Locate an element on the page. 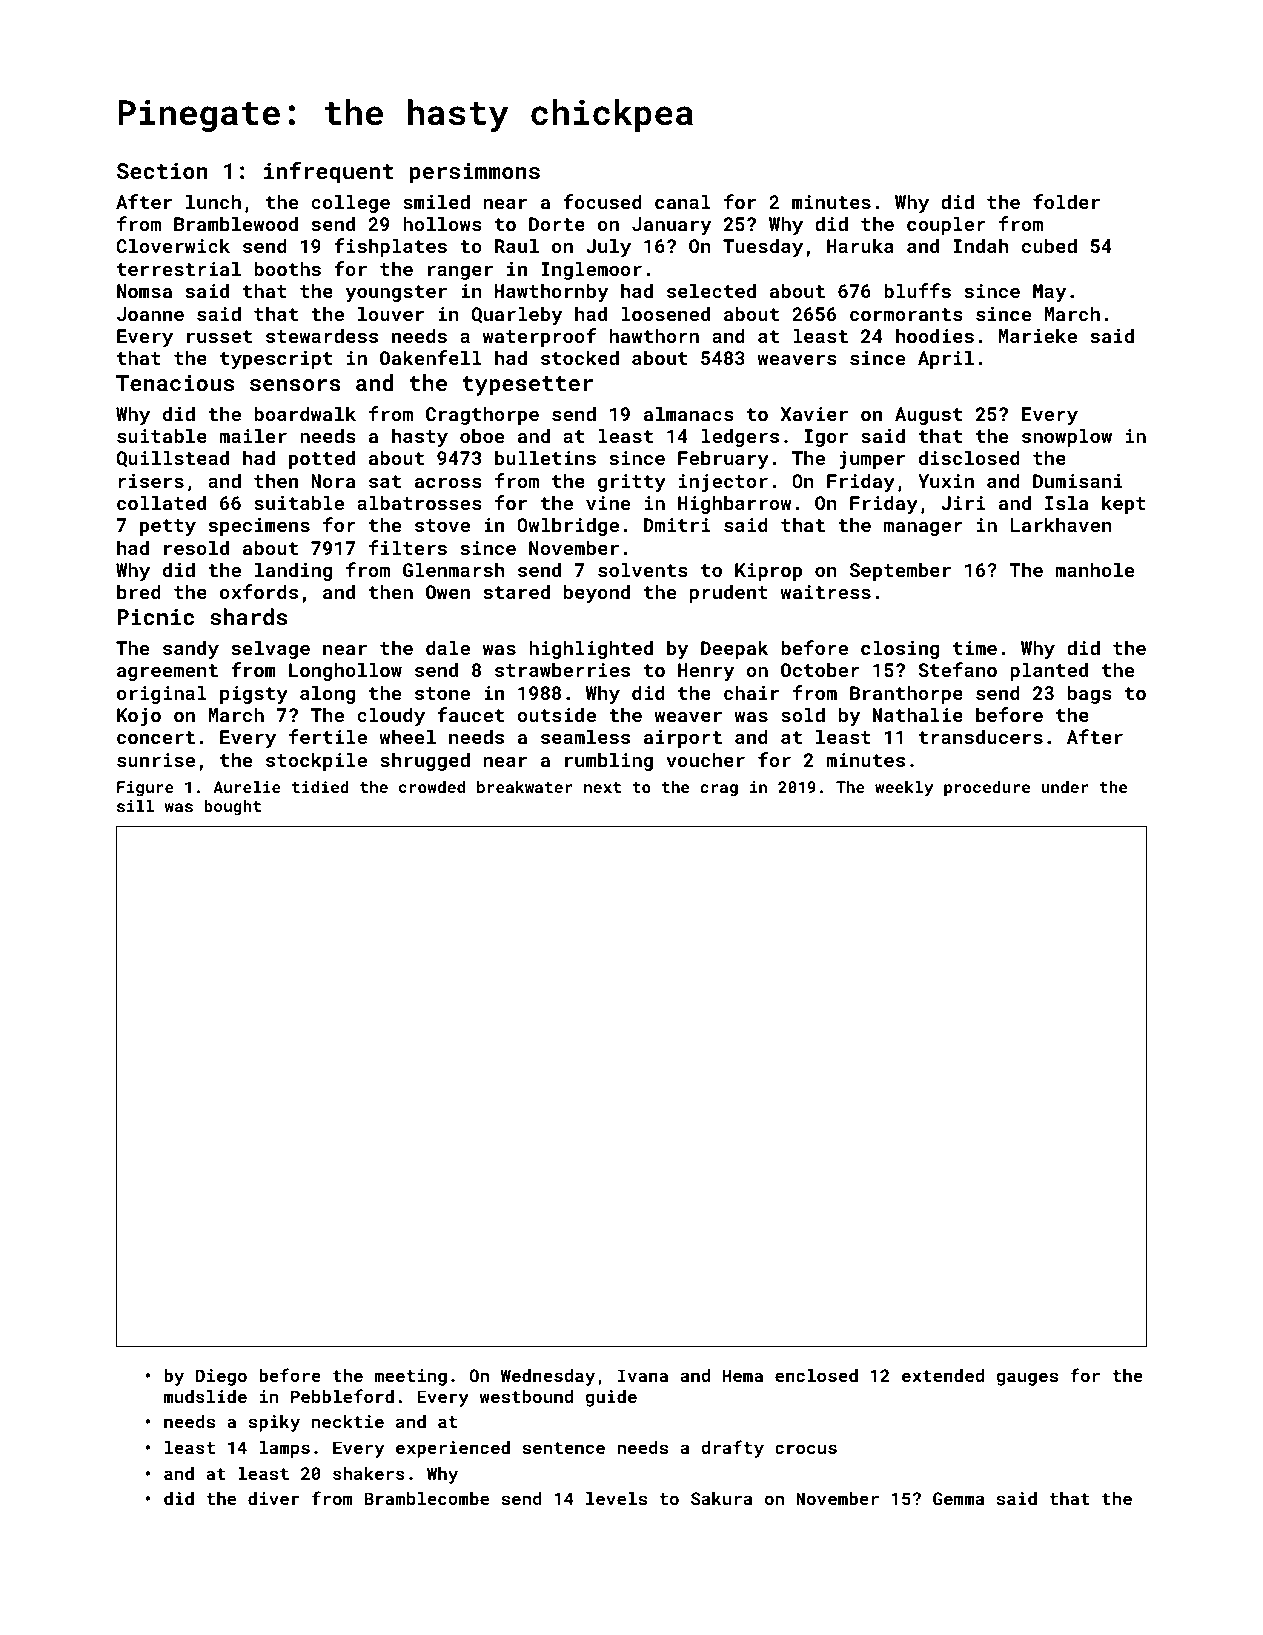  infrequent is located at coordinates (329, 173).
